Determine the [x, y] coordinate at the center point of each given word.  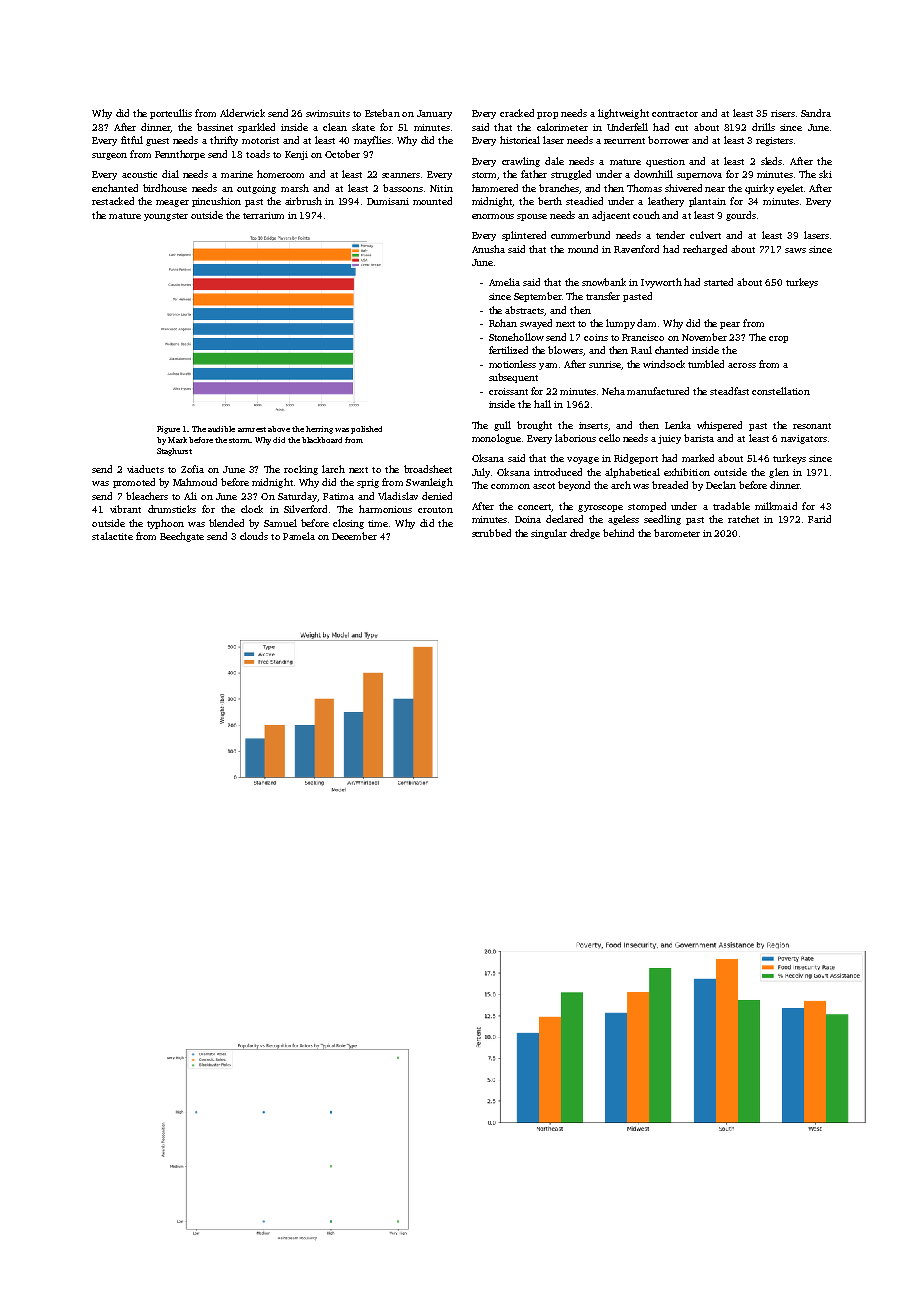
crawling [521, 162]
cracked [517, 113]
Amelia [504, 282]
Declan [721, 485]
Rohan [503, 323]
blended [226, 523]
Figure [168, 430]
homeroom [280, 174]
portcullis [171, 114]
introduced [558, 472]
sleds [771, 161]
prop [547, 115]
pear [730, 325]
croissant [508, 391]
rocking [301, 470]
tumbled [706, 364]
